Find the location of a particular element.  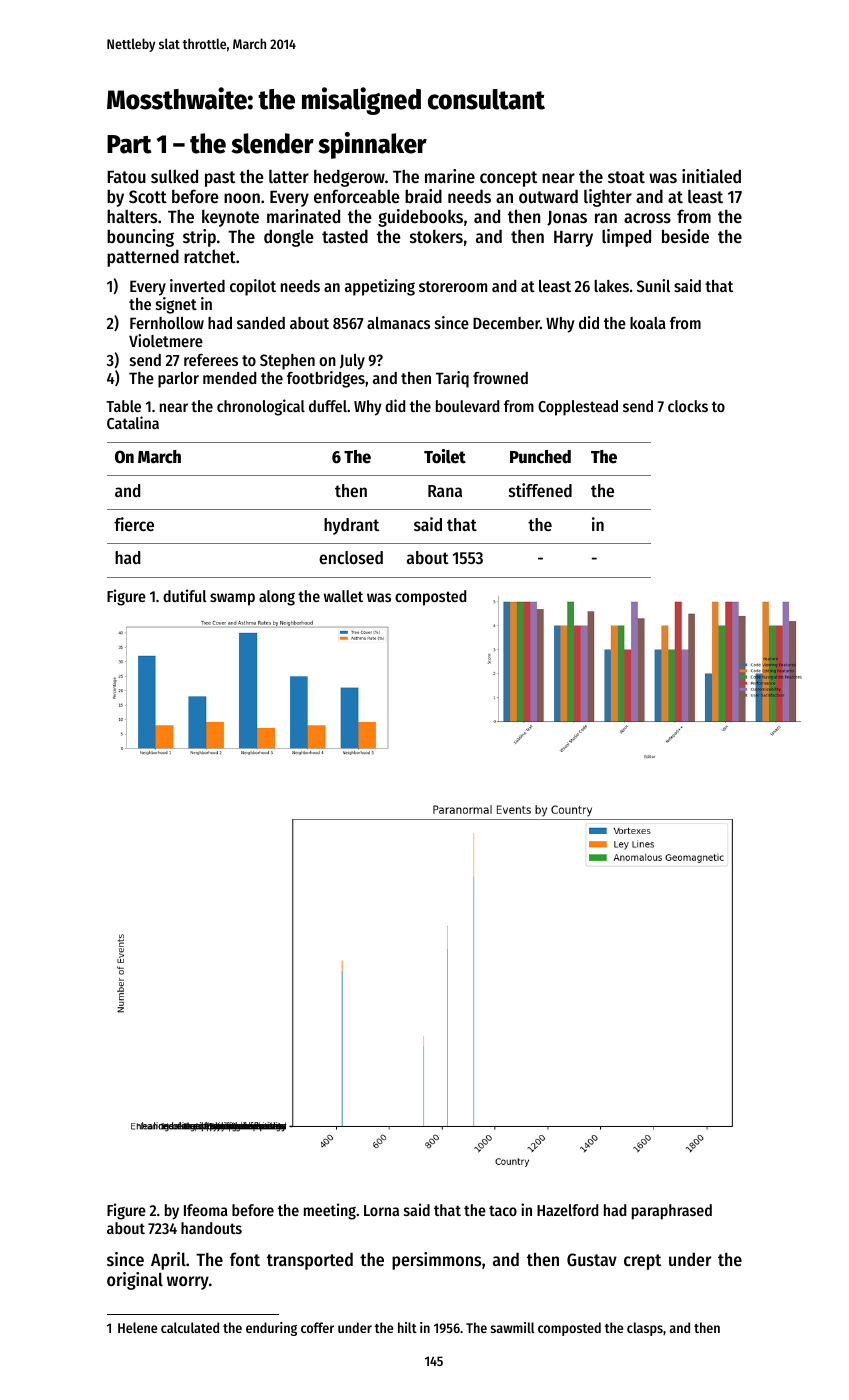

across is located at coordinates (647, 218).
